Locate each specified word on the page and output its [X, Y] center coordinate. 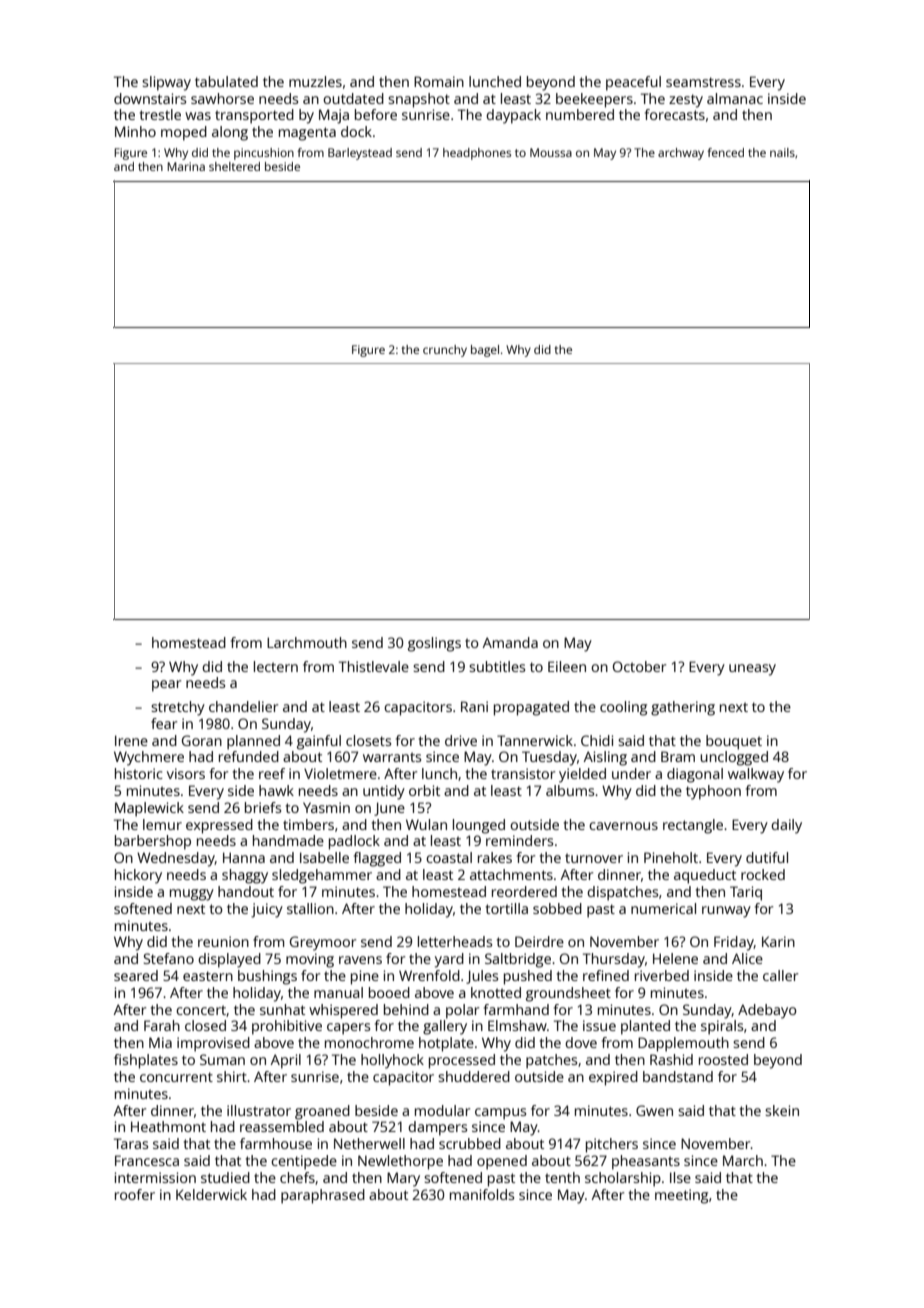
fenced [725, 152]
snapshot [419, 100]
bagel [485, 351]
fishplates [146, 1061]
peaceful [633, 83]
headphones [477, 154]
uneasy [752, 670]
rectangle [693, 826]
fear [164, 723]
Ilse [680, 1177]
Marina [186, 166]
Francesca [147, 1160]
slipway [166, 83]
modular [442, 1110]
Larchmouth [307, 642]
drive [461, 740]
